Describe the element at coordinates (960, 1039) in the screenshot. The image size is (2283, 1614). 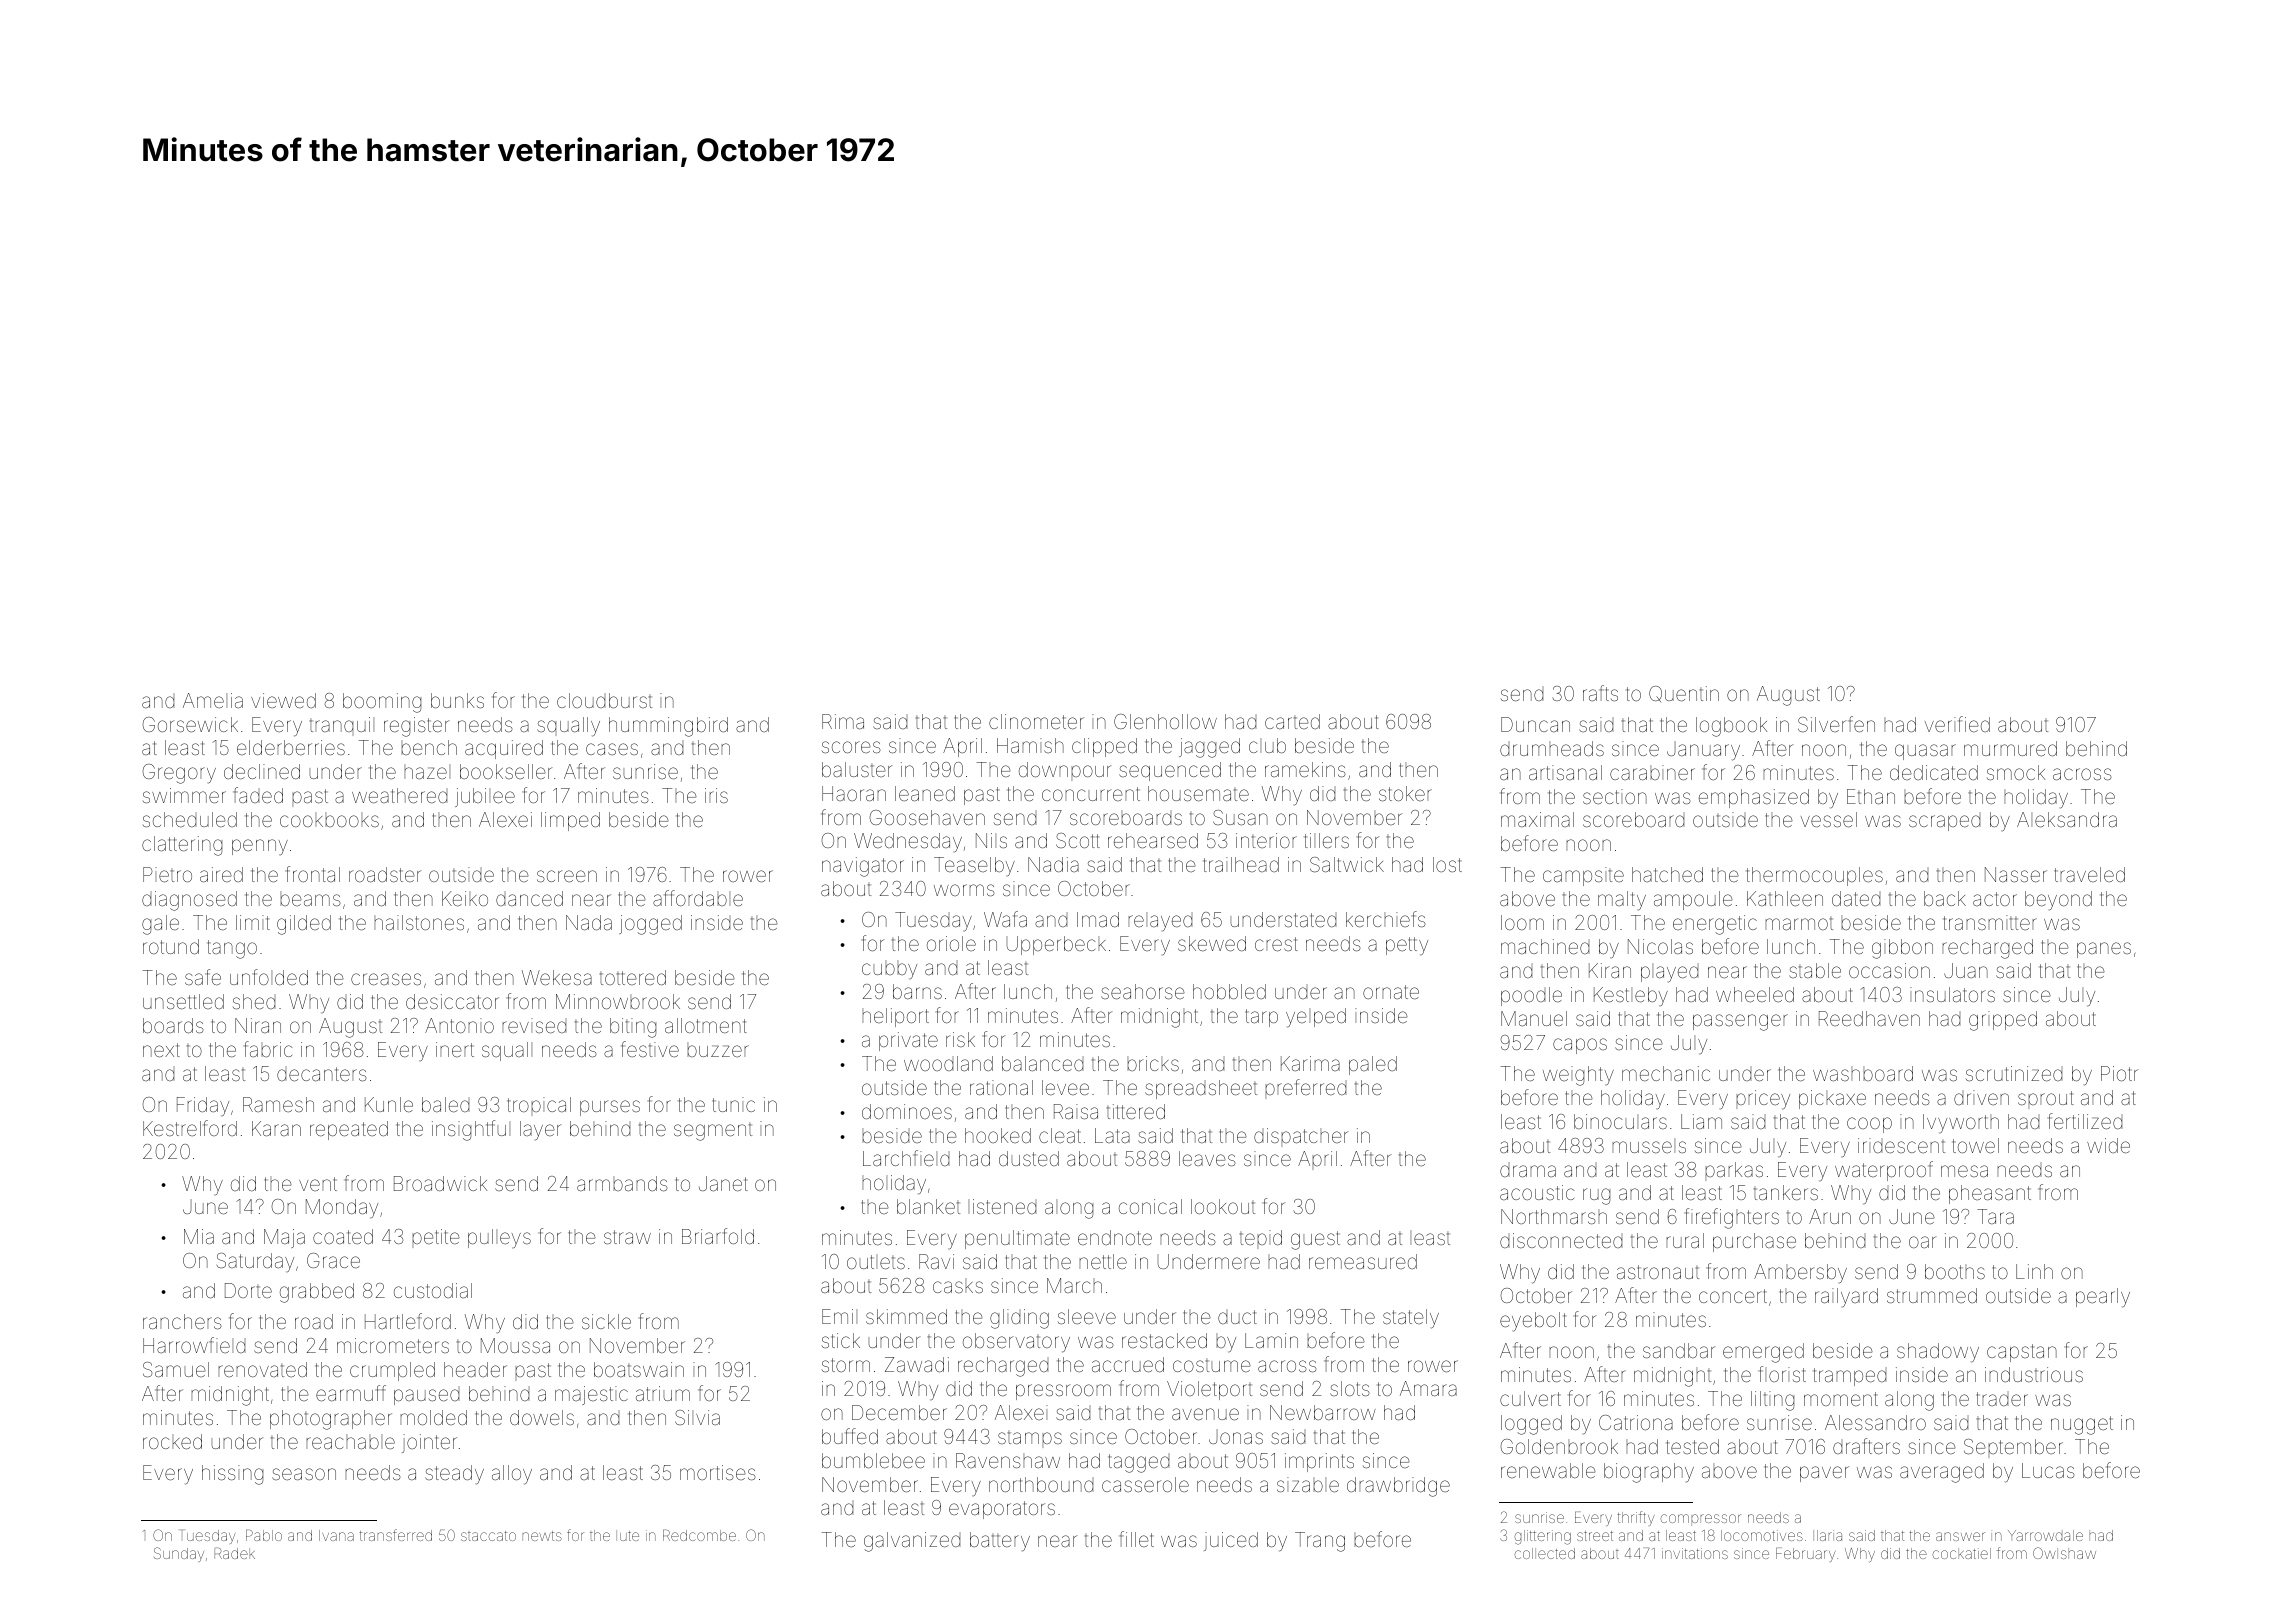
I see `risk` at that location.
